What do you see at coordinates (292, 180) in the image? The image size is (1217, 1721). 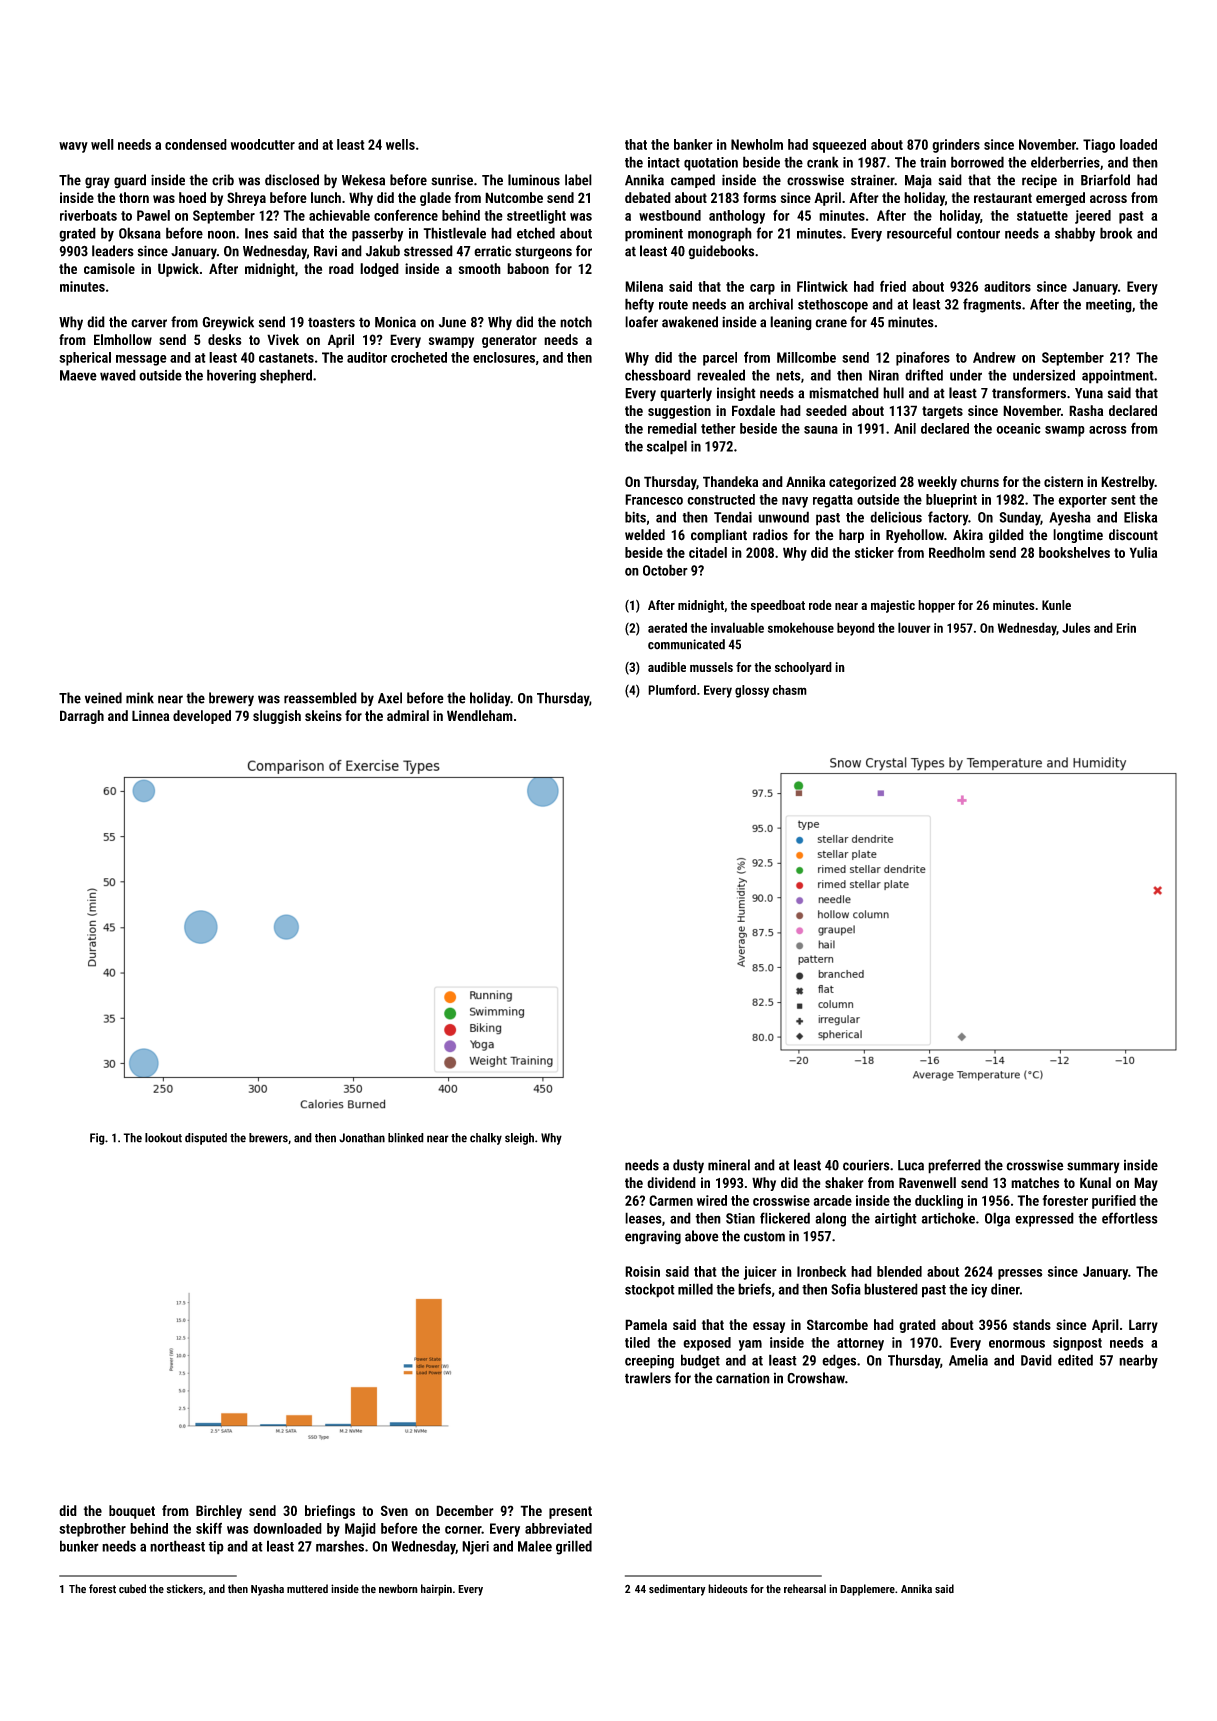 I see `disclosed` at bounding box center [292, 180].
